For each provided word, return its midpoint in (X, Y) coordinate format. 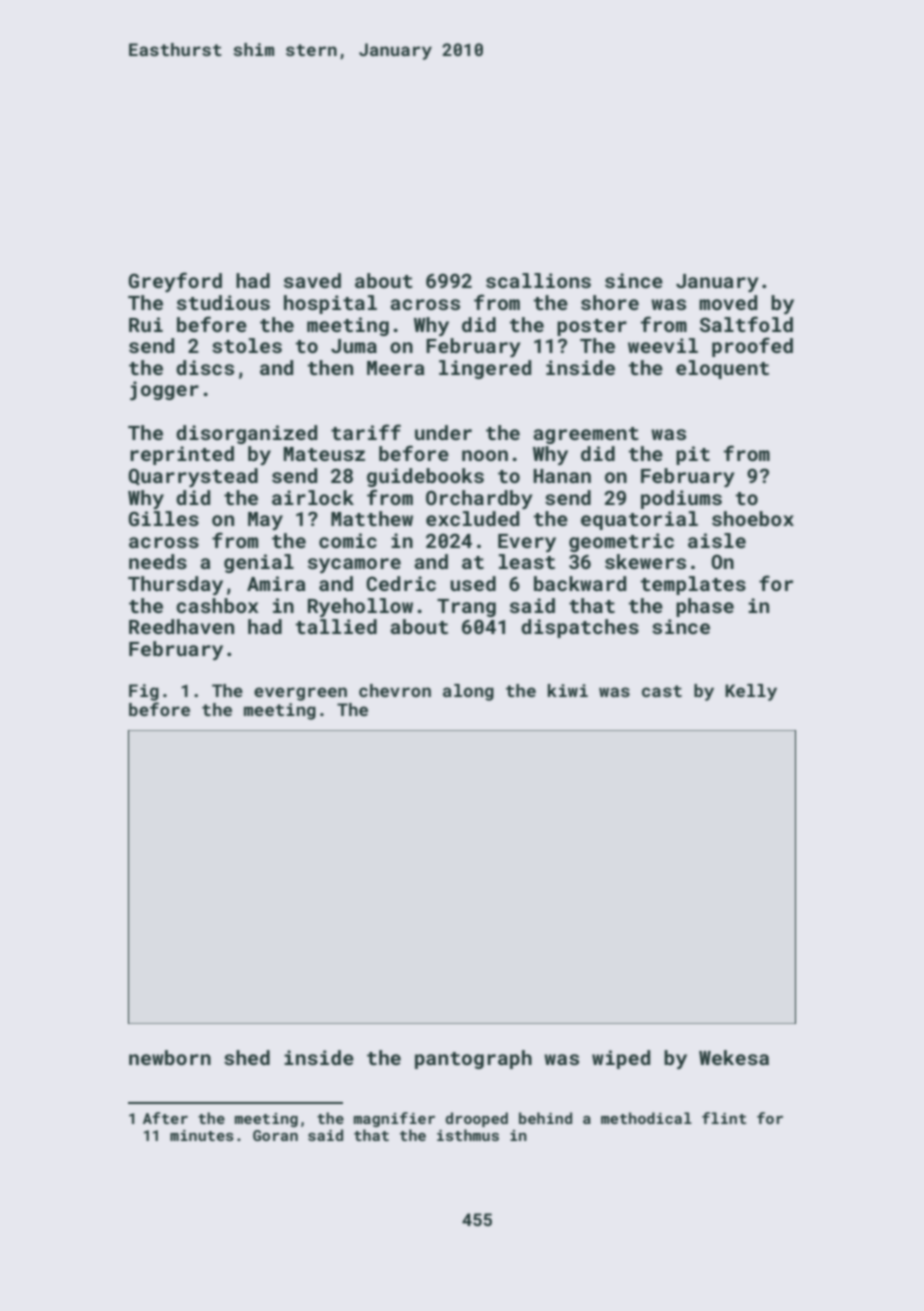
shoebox (753, 518)
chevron (395, 690)
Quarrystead (193, 477)
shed (247, 1057)
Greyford (175, 282)
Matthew (372, 518)
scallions (538, 280)
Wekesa (734, 1057)
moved (728, 302)
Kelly (751, 692)
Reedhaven (181, 626)
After (165, 1118)
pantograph (473, 1059)
